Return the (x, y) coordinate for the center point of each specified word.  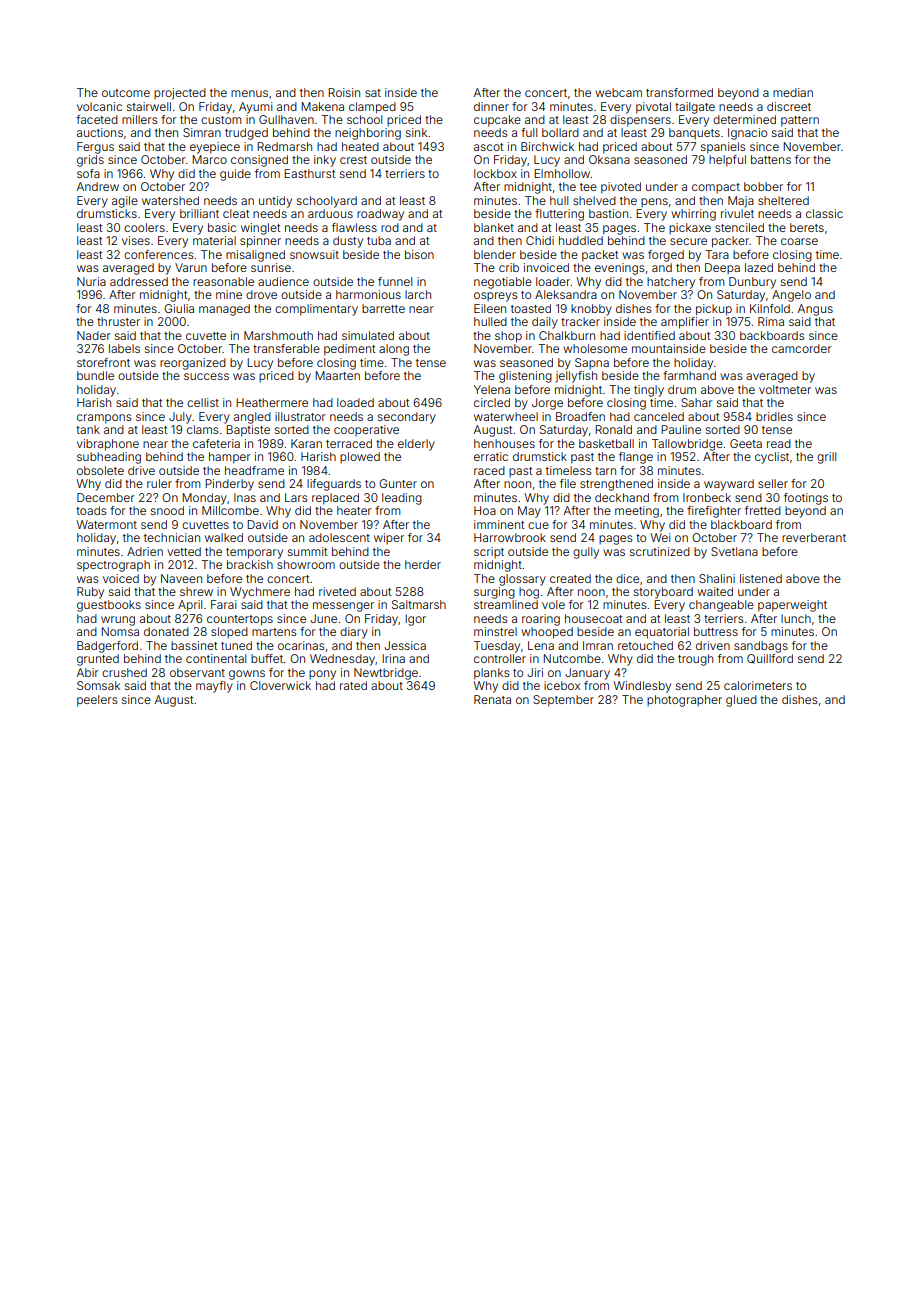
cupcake (497, 121)
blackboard (741, 524)
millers (139, 119)
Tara (717, 254)
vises (136, 240)
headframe (254, 470)
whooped (547, 633)
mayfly (214, 687)
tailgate (695, 108)
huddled (581, 240)
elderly (416, 445)
